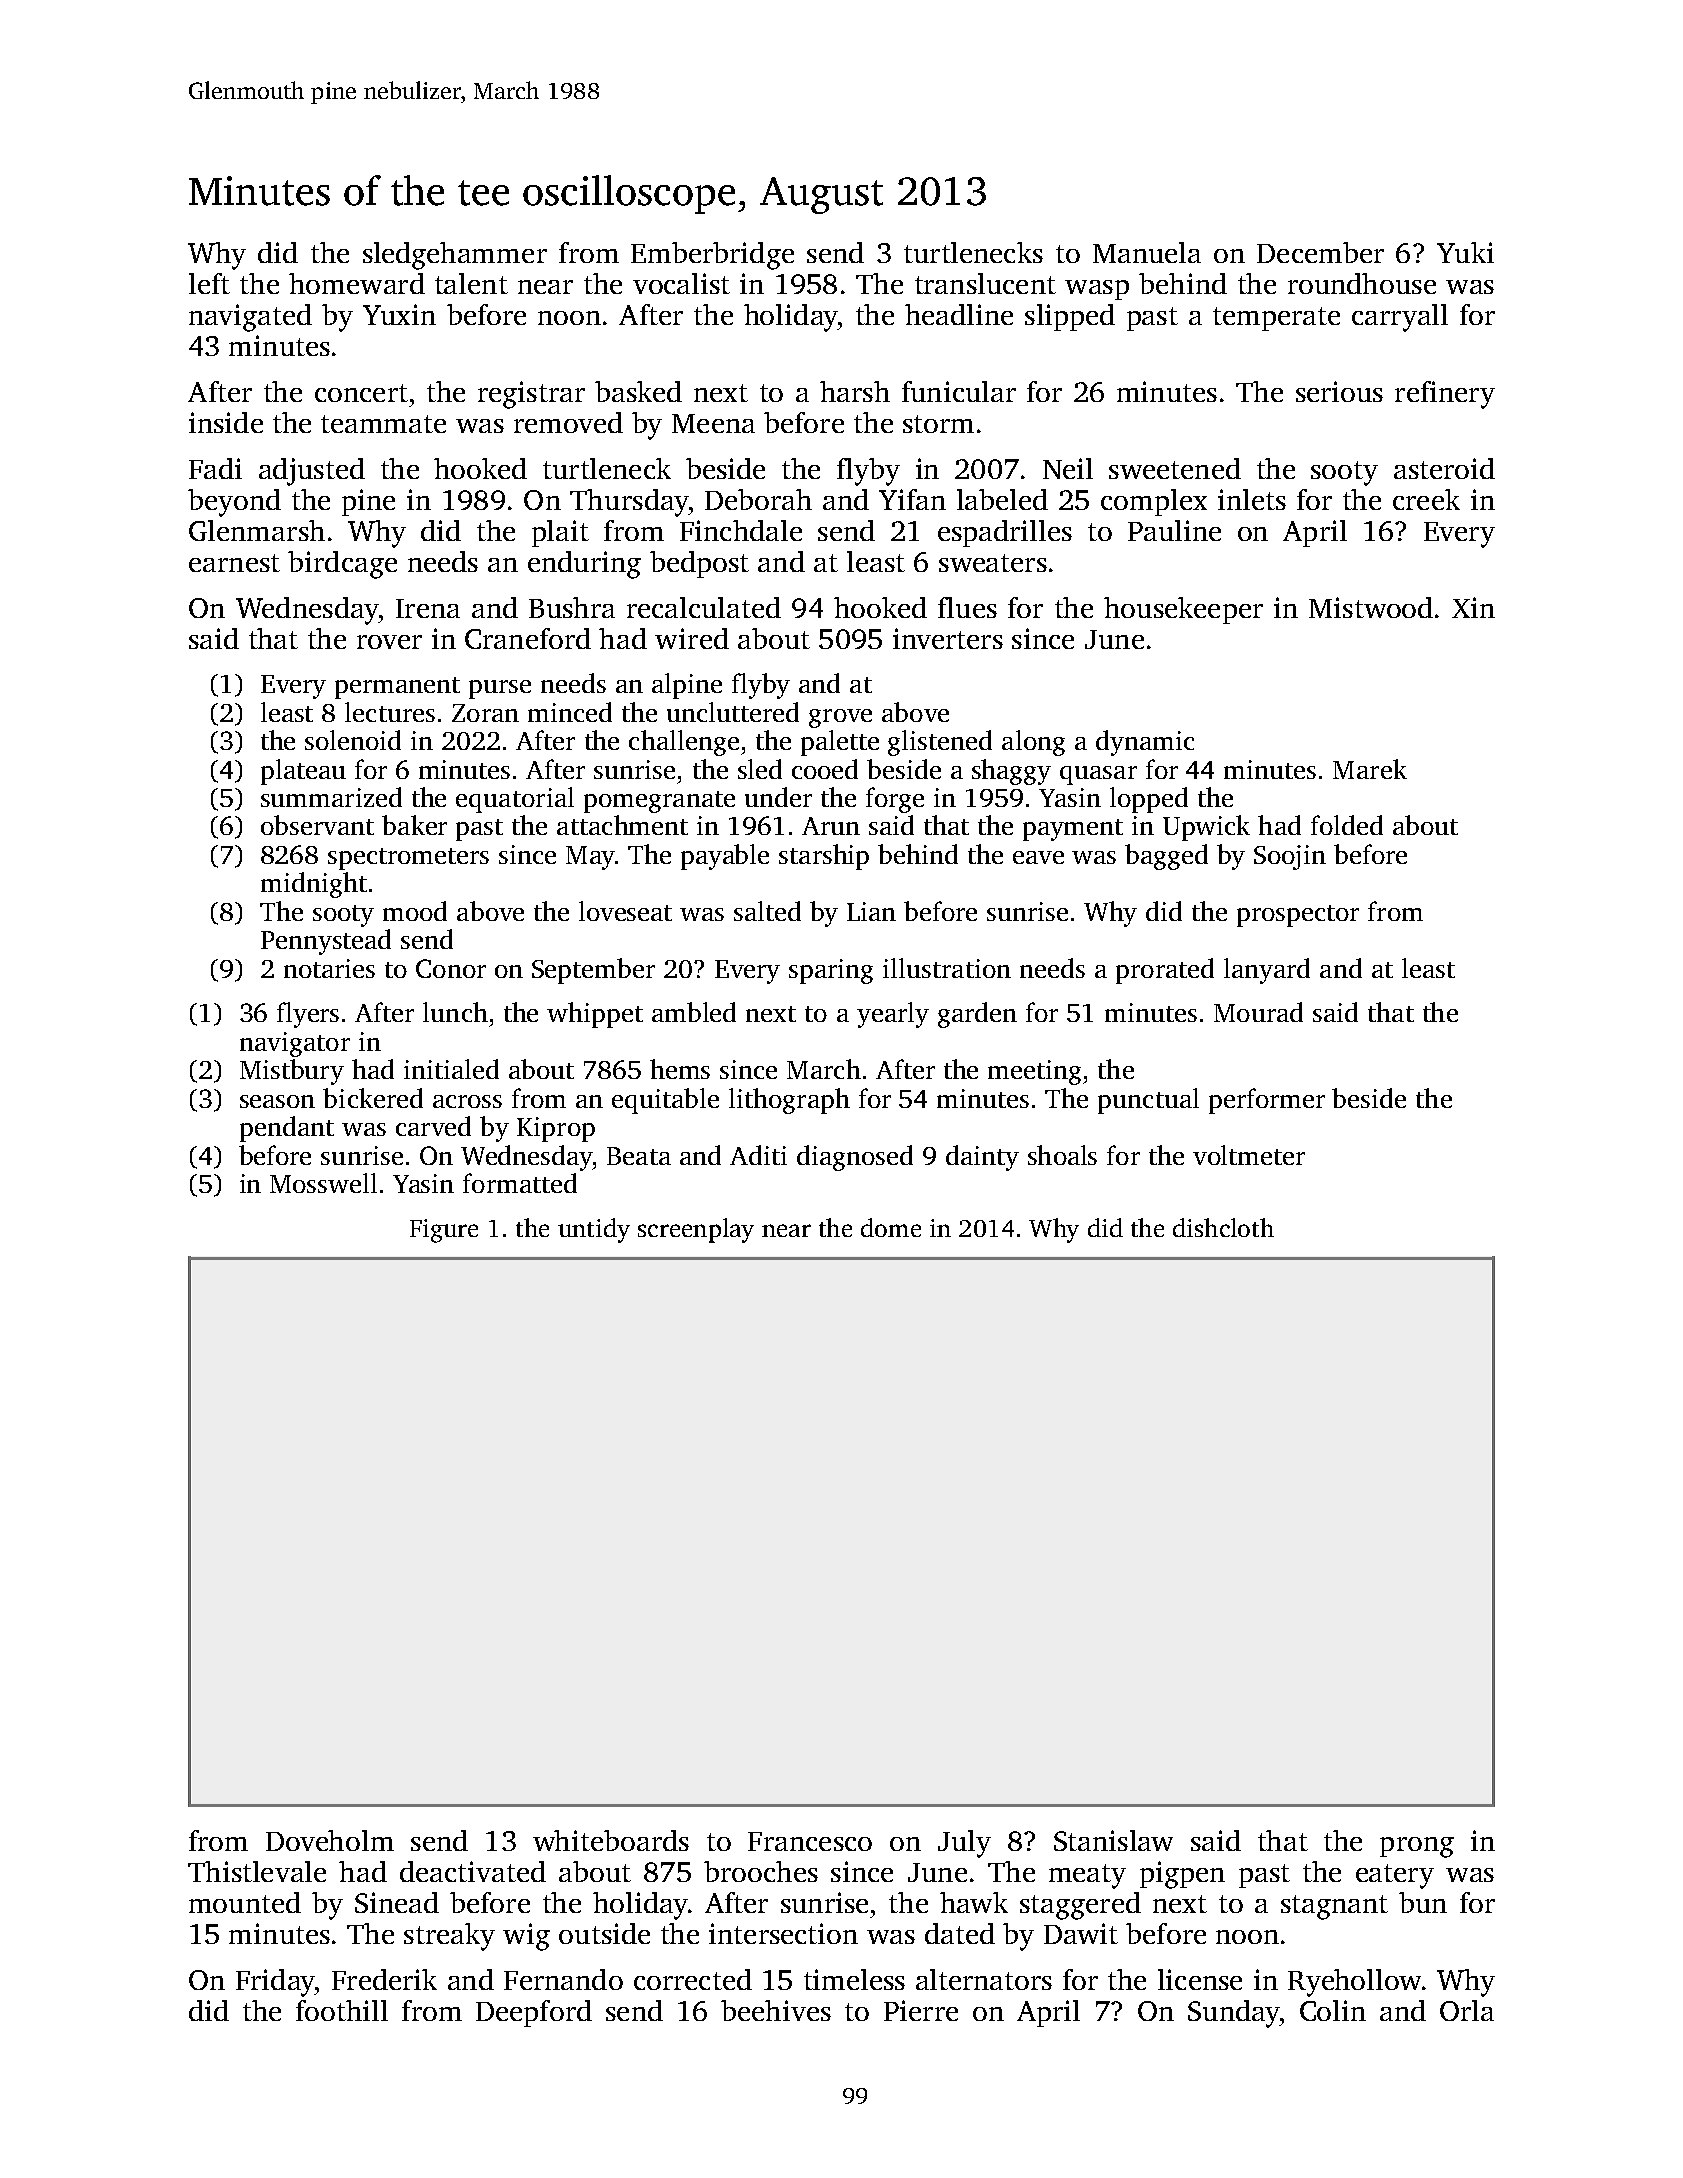 The width and height of the screenshot is (1683, 2178). What do you see at coordinates (681, 283) in the screenshot?
I see `vocalist` at bounding box center [681, 283].
